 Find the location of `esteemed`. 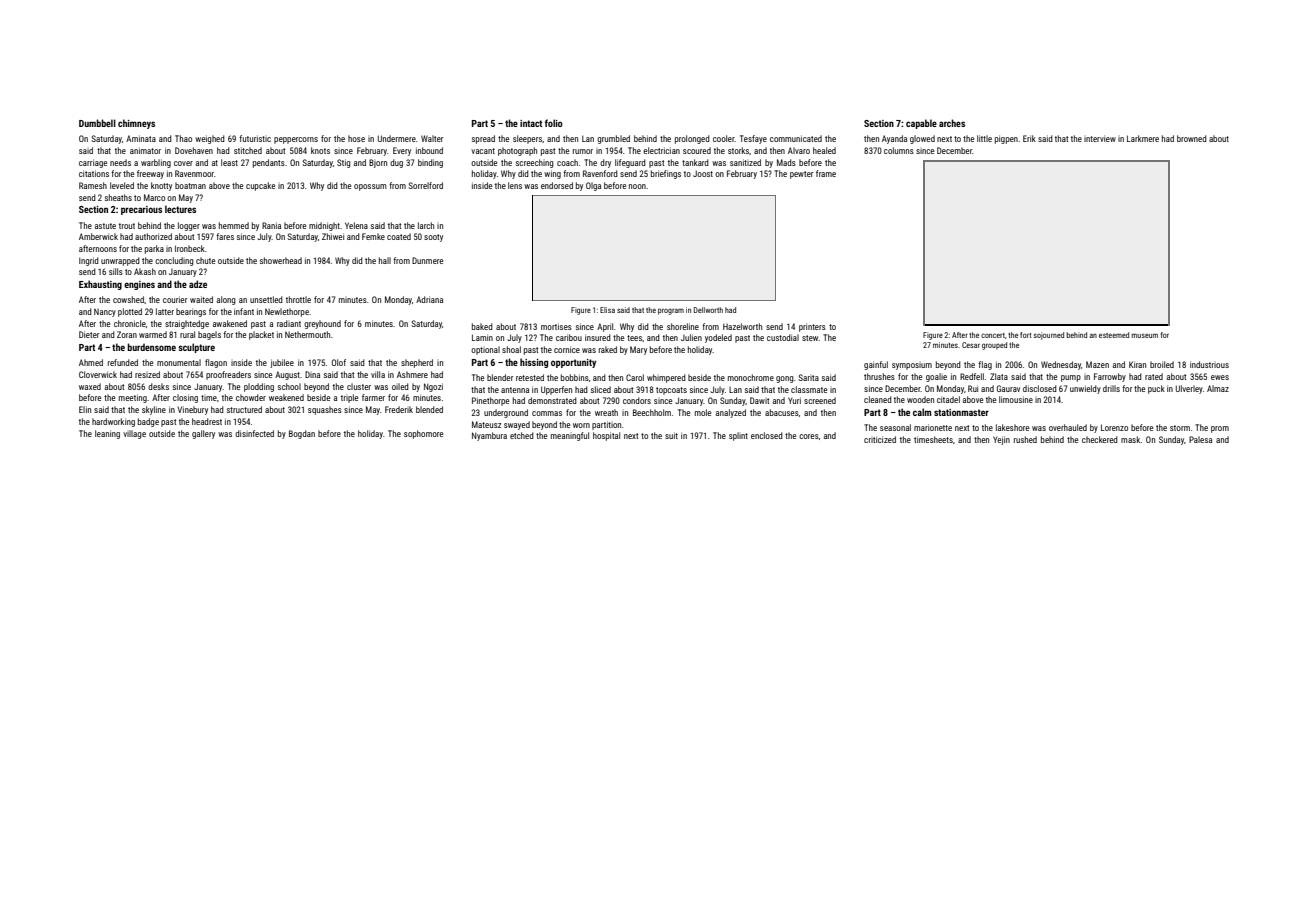

esteemed is located at coordinates (1114, 335).
